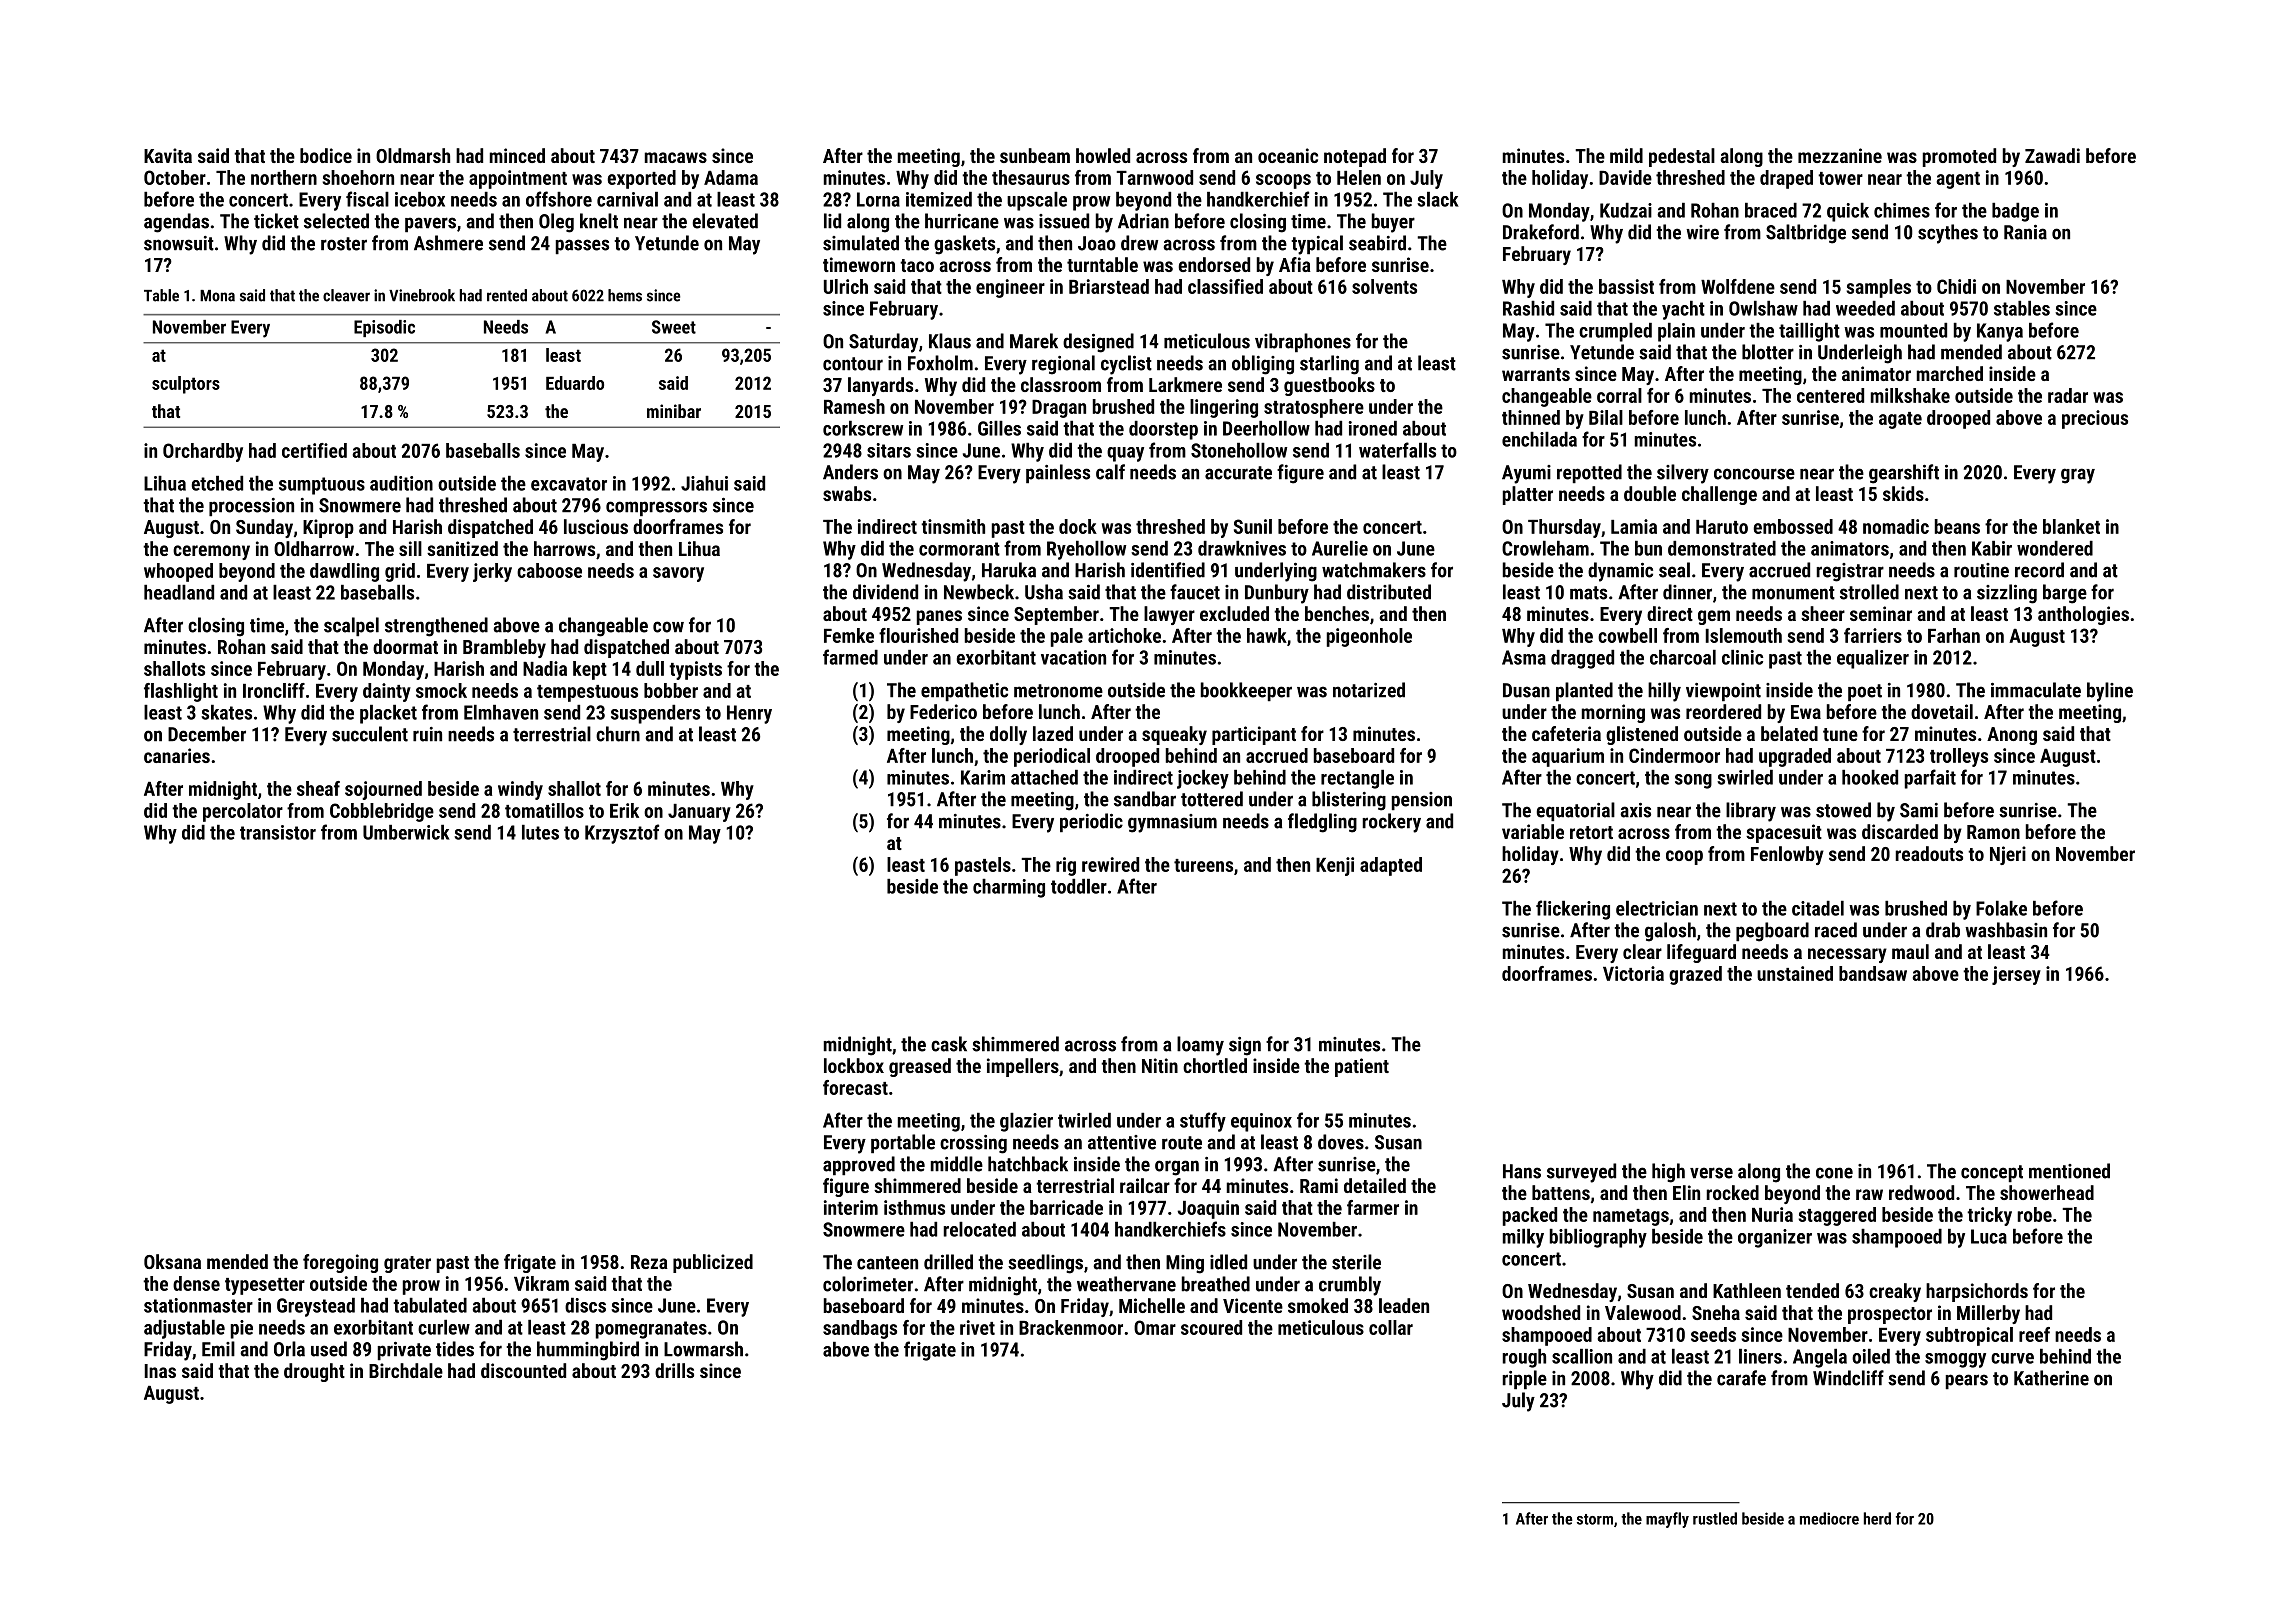  What do you see at coordinates (1288, 155) in the screenshot?
I see `oceanic` at bounding box center [1288, 155].
